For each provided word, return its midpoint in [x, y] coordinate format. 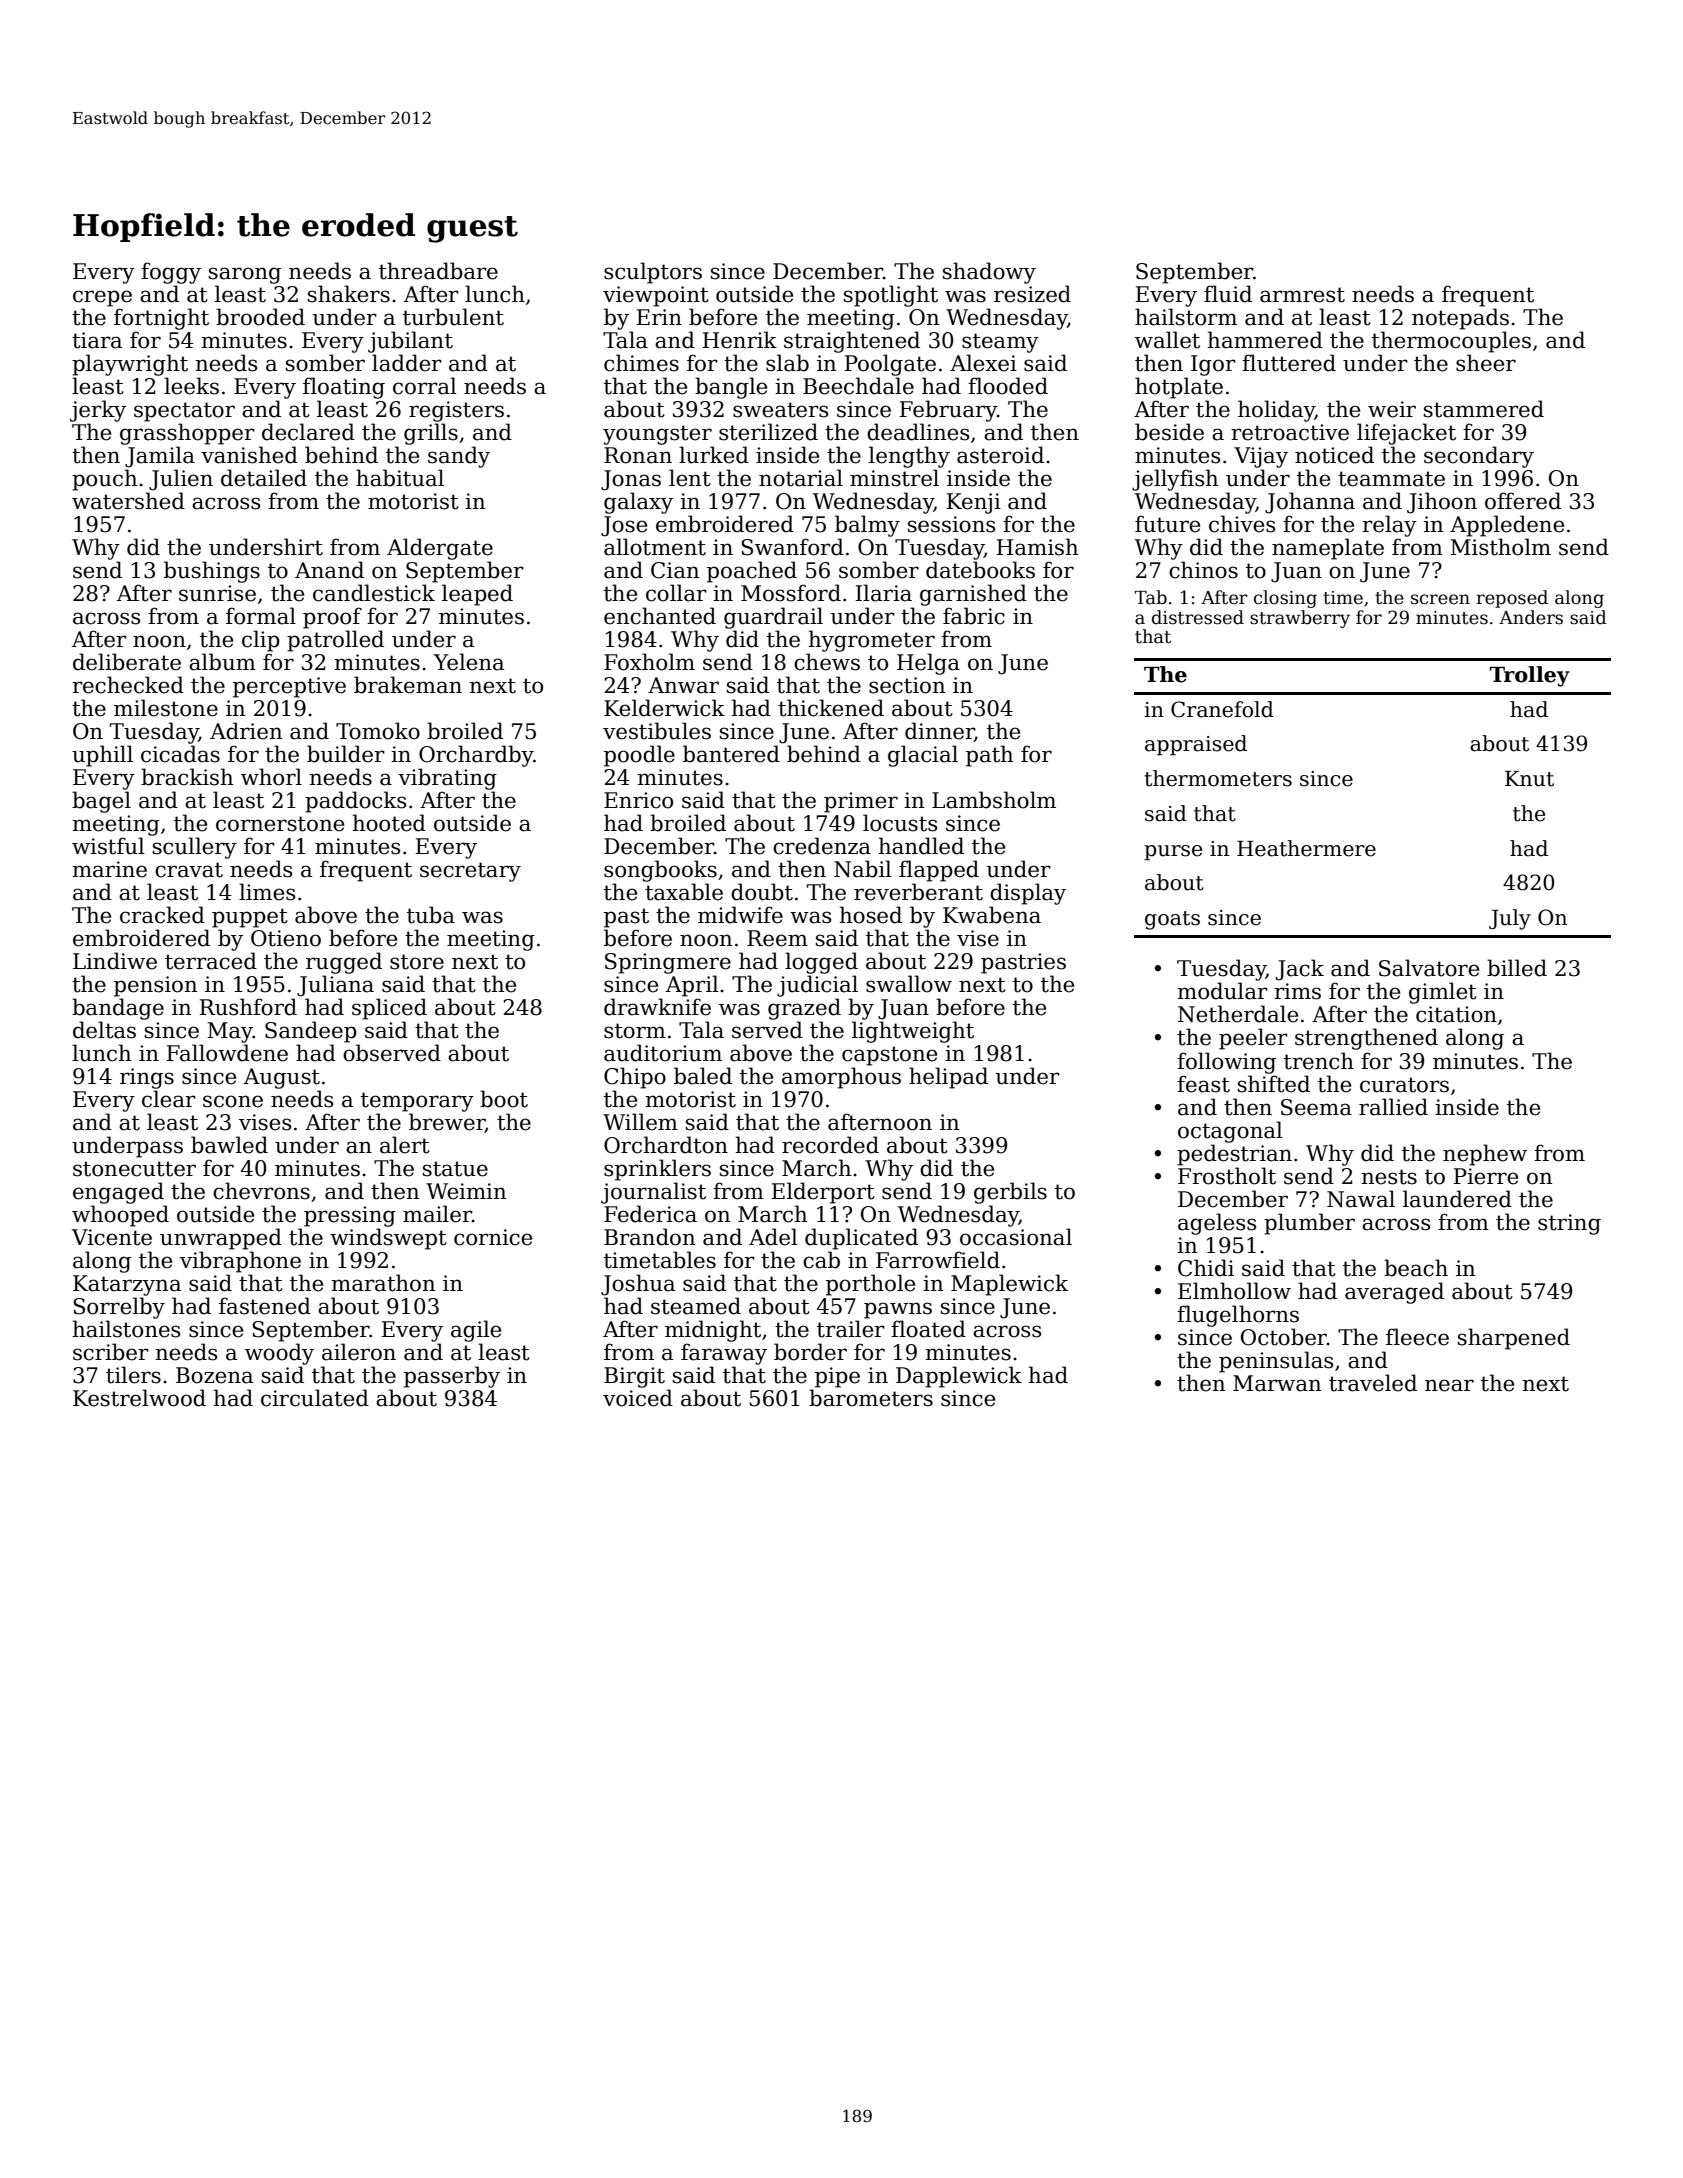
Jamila [160, 457]
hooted [389, 823]
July [1510, 919]
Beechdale [858, 386]
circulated [315, 1398]
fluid [1228, 294]
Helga [928, 664]
